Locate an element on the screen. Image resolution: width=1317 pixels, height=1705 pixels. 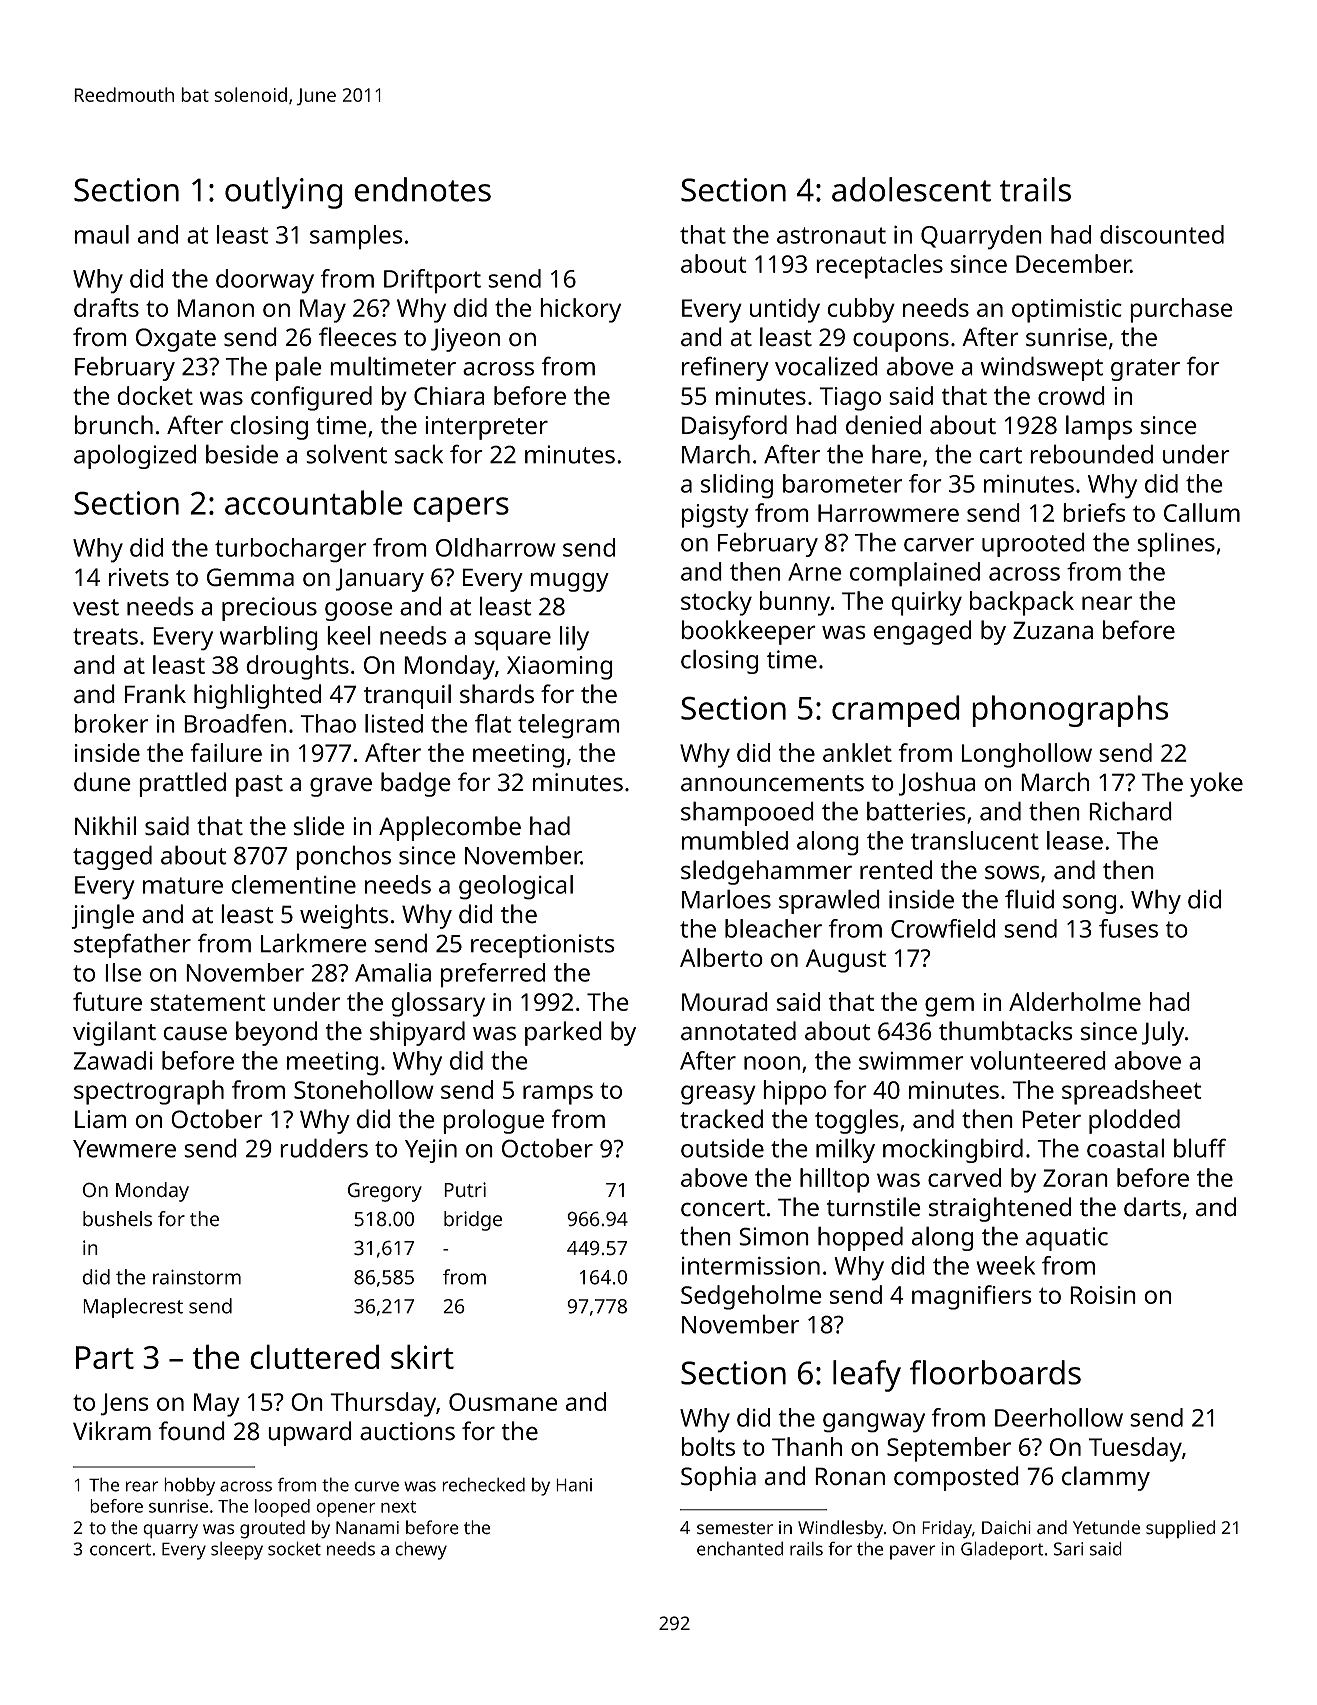
Marloes is located at coordinates (726, 899).
